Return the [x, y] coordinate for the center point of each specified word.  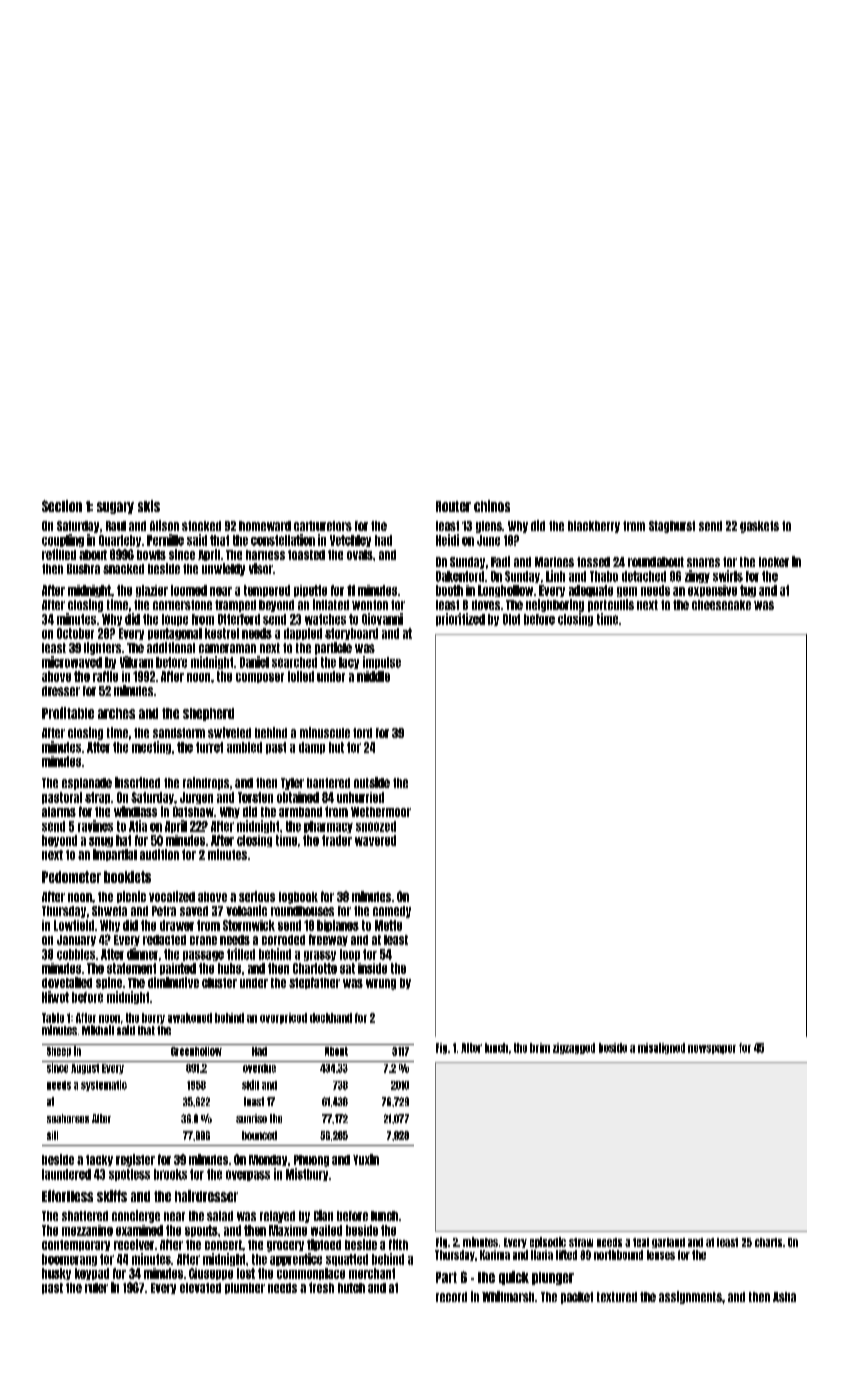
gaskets [759, 527]
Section [62, 506]
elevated [200, 1288]
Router [453, 506]
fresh [321, 1287]
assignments [690, 1297]
